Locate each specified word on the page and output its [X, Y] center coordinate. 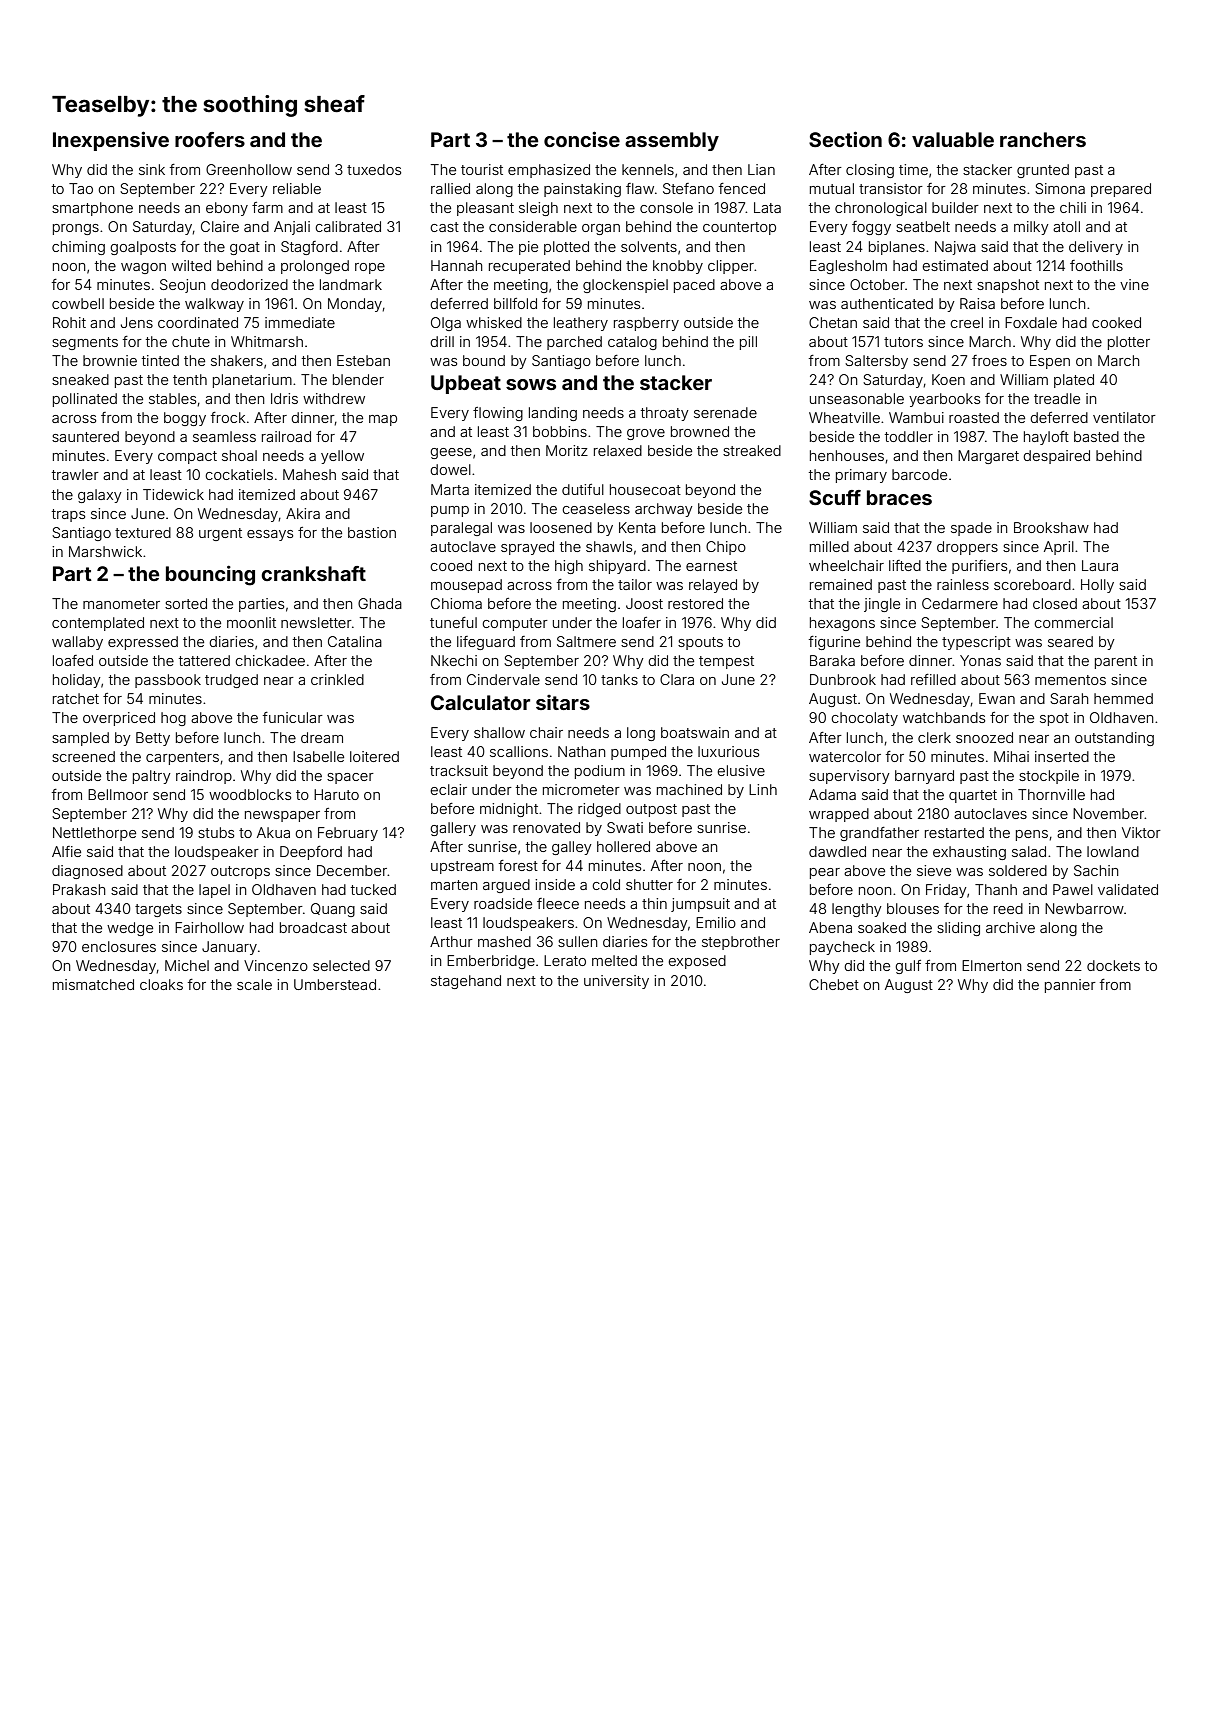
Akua [273, 832]
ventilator [1124, 417]
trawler [75, 474]
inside [555, 884]
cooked [1116, 322]
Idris [284, 398]
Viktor [1141, 832]
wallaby [77, 643]
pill [748, 343]
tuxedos [374, 169]
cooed [451, 565]
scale [254, 984]
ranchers [1043, 139]
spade [971, 529]
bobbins [560, 431]
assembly [672, 141]
